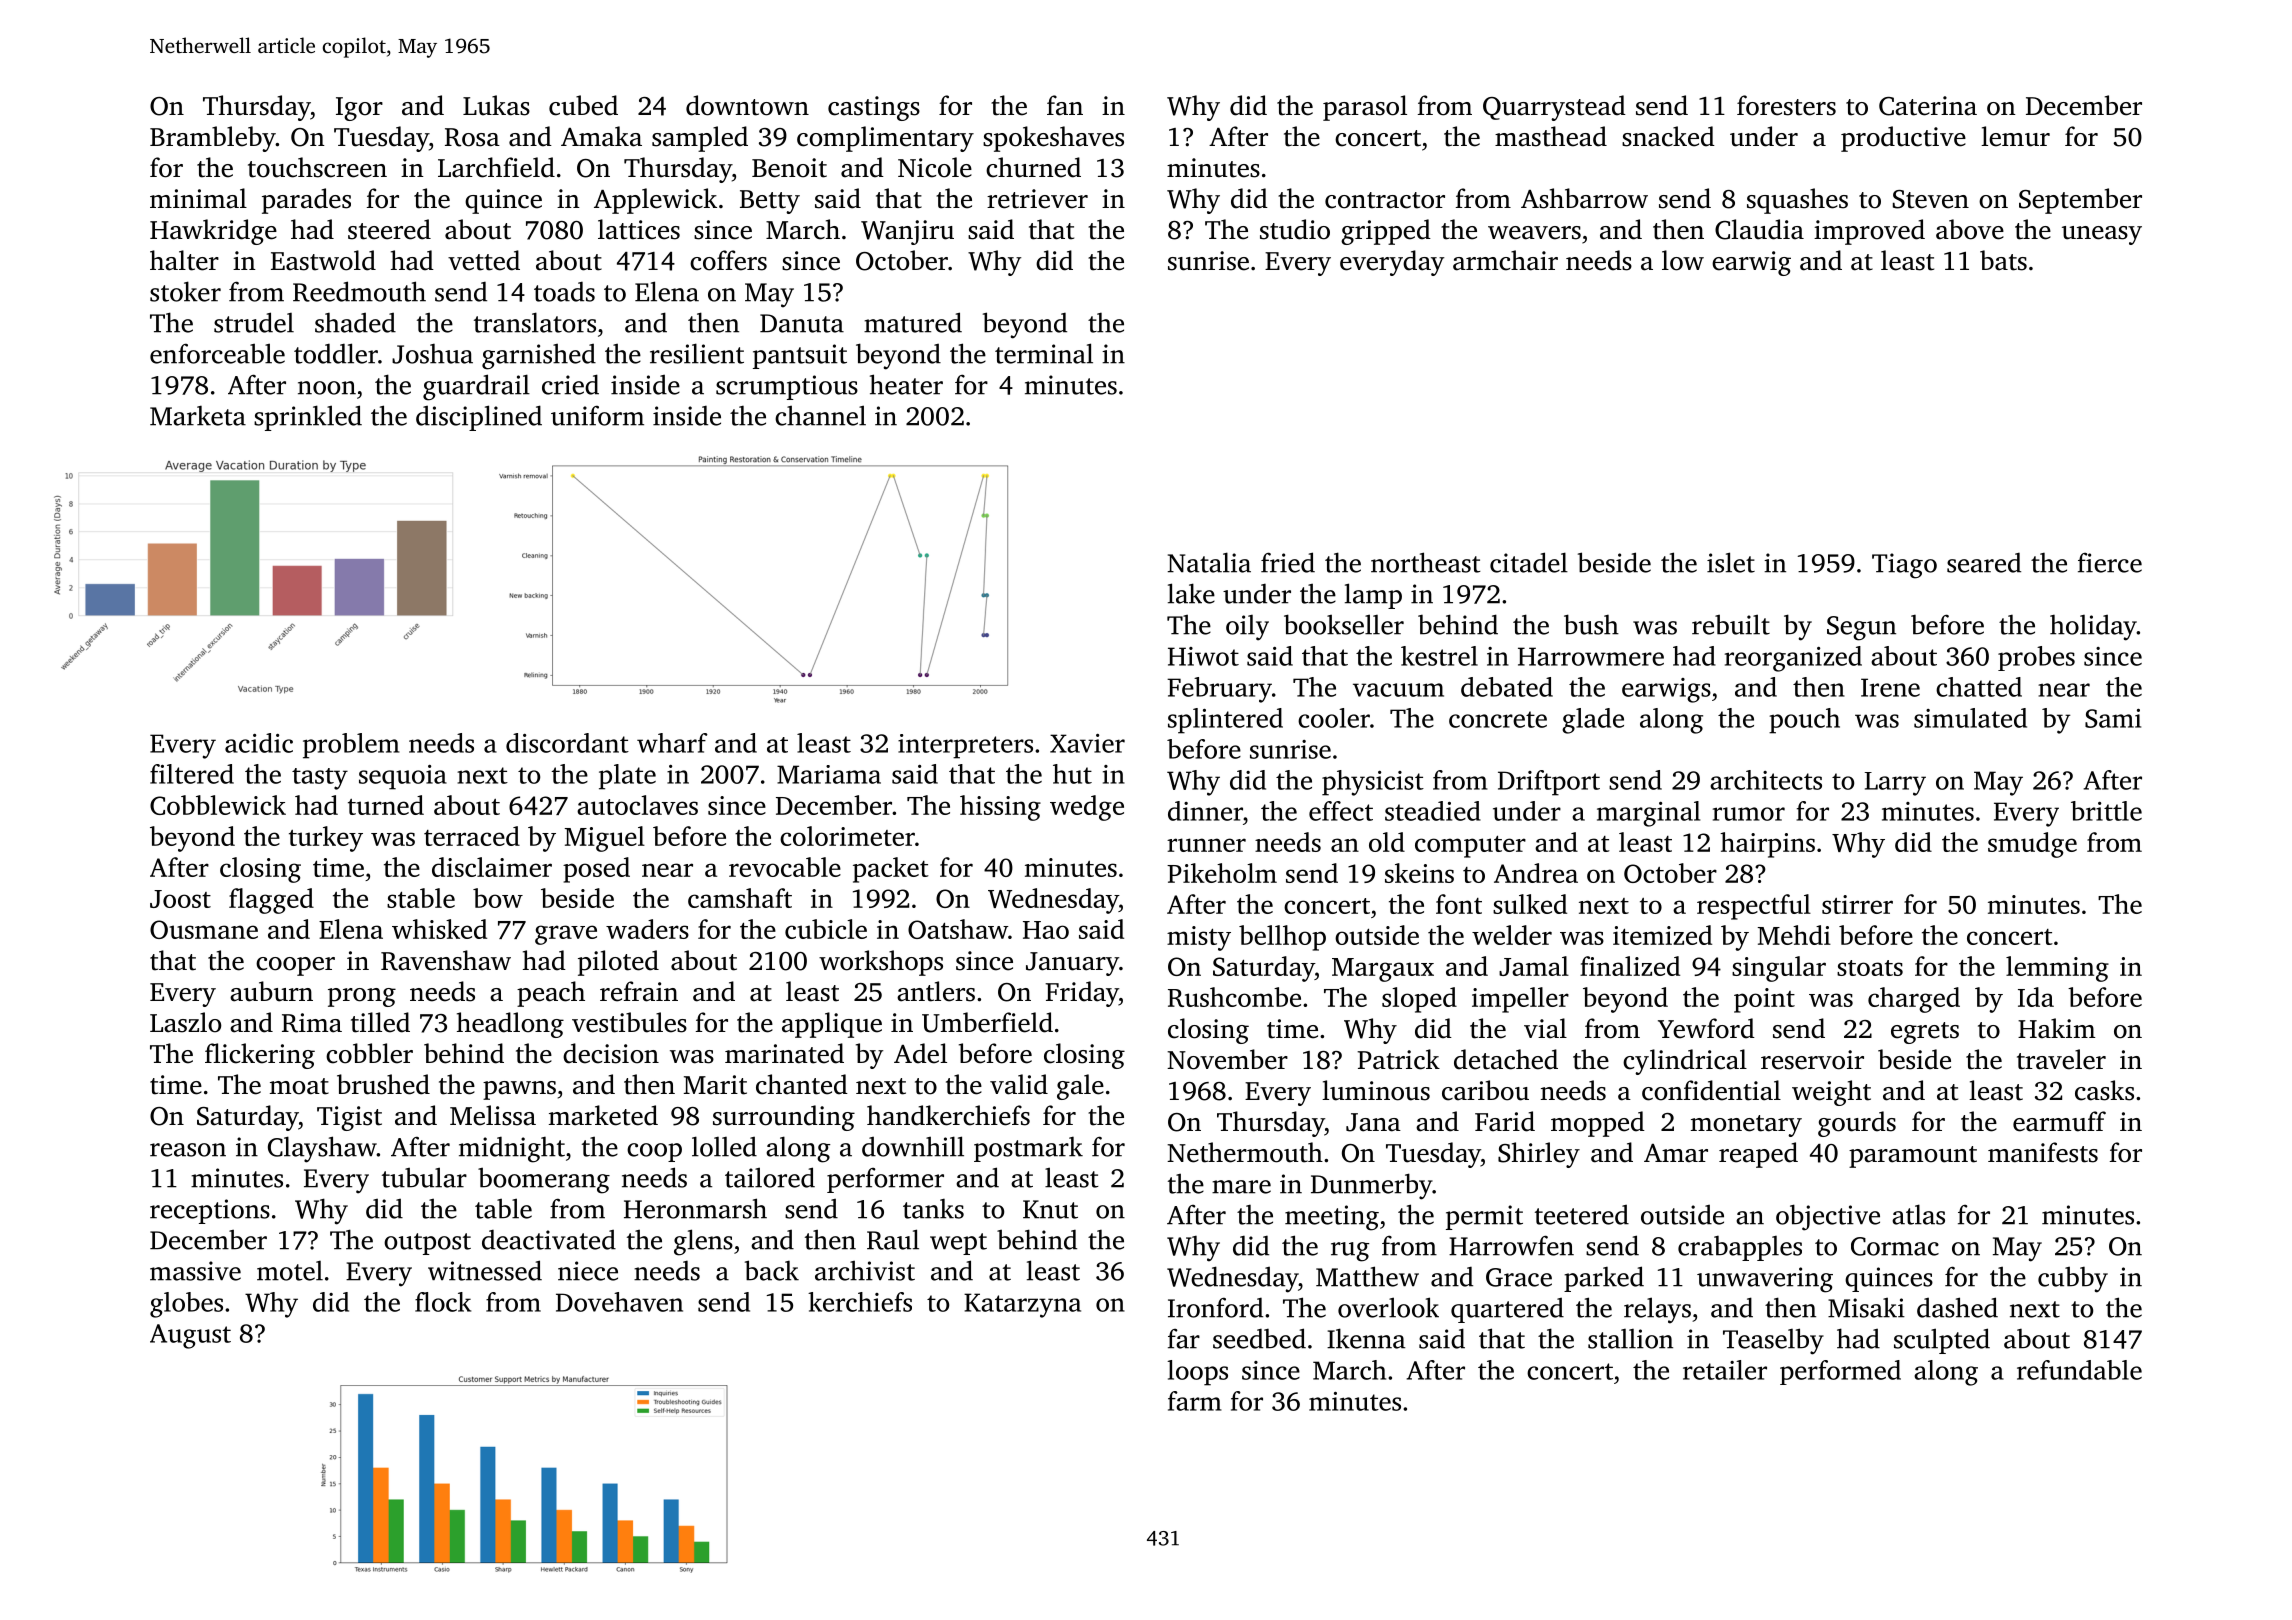 Image resolution: width=2292 pixels, height=1620 pixels. Describe the element at coordinates (184, 260) in the document. I see `halter` at that location.
